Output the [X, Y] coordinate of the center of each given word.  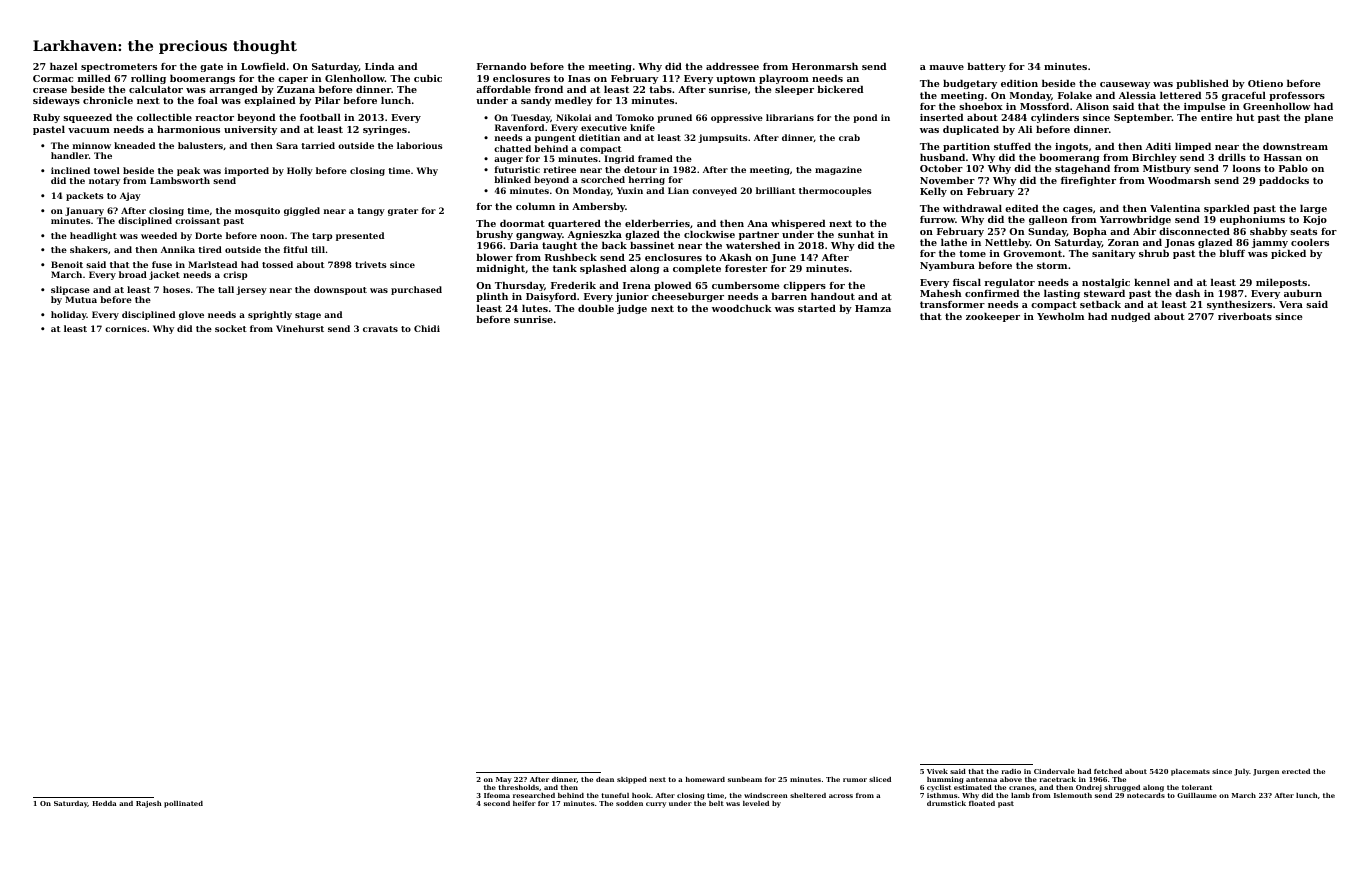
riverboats [1245, 316]
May [504, 780]
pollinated [183, 804]
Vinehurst [300, 328]
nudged [1131, 317]
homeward [705, 779]
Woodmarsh [1179, 180]
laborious [420, 145]
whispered [798, 224]
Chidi [427, 328]
